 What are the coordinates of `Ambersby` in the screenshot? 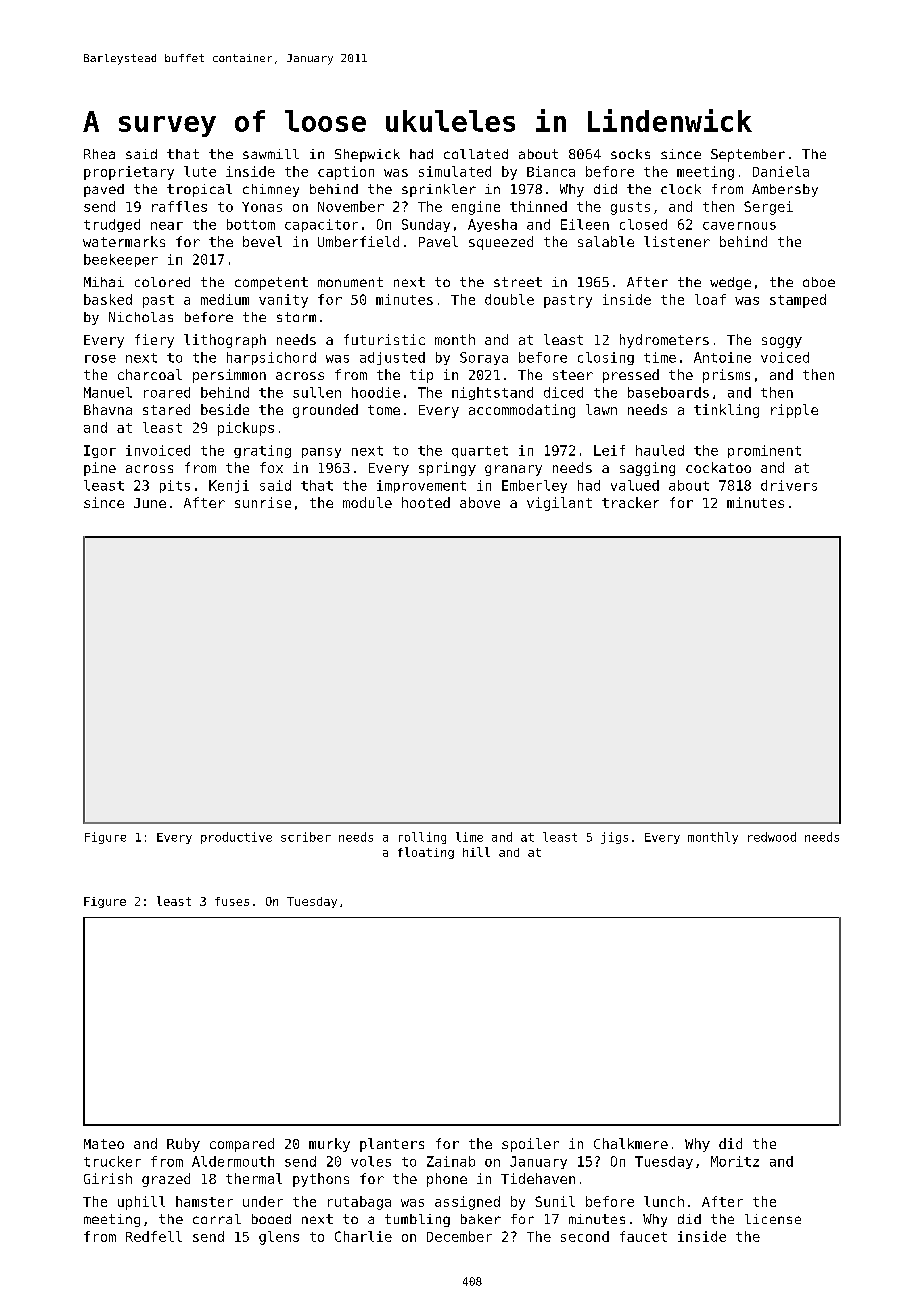 It's located at (785, 190).
